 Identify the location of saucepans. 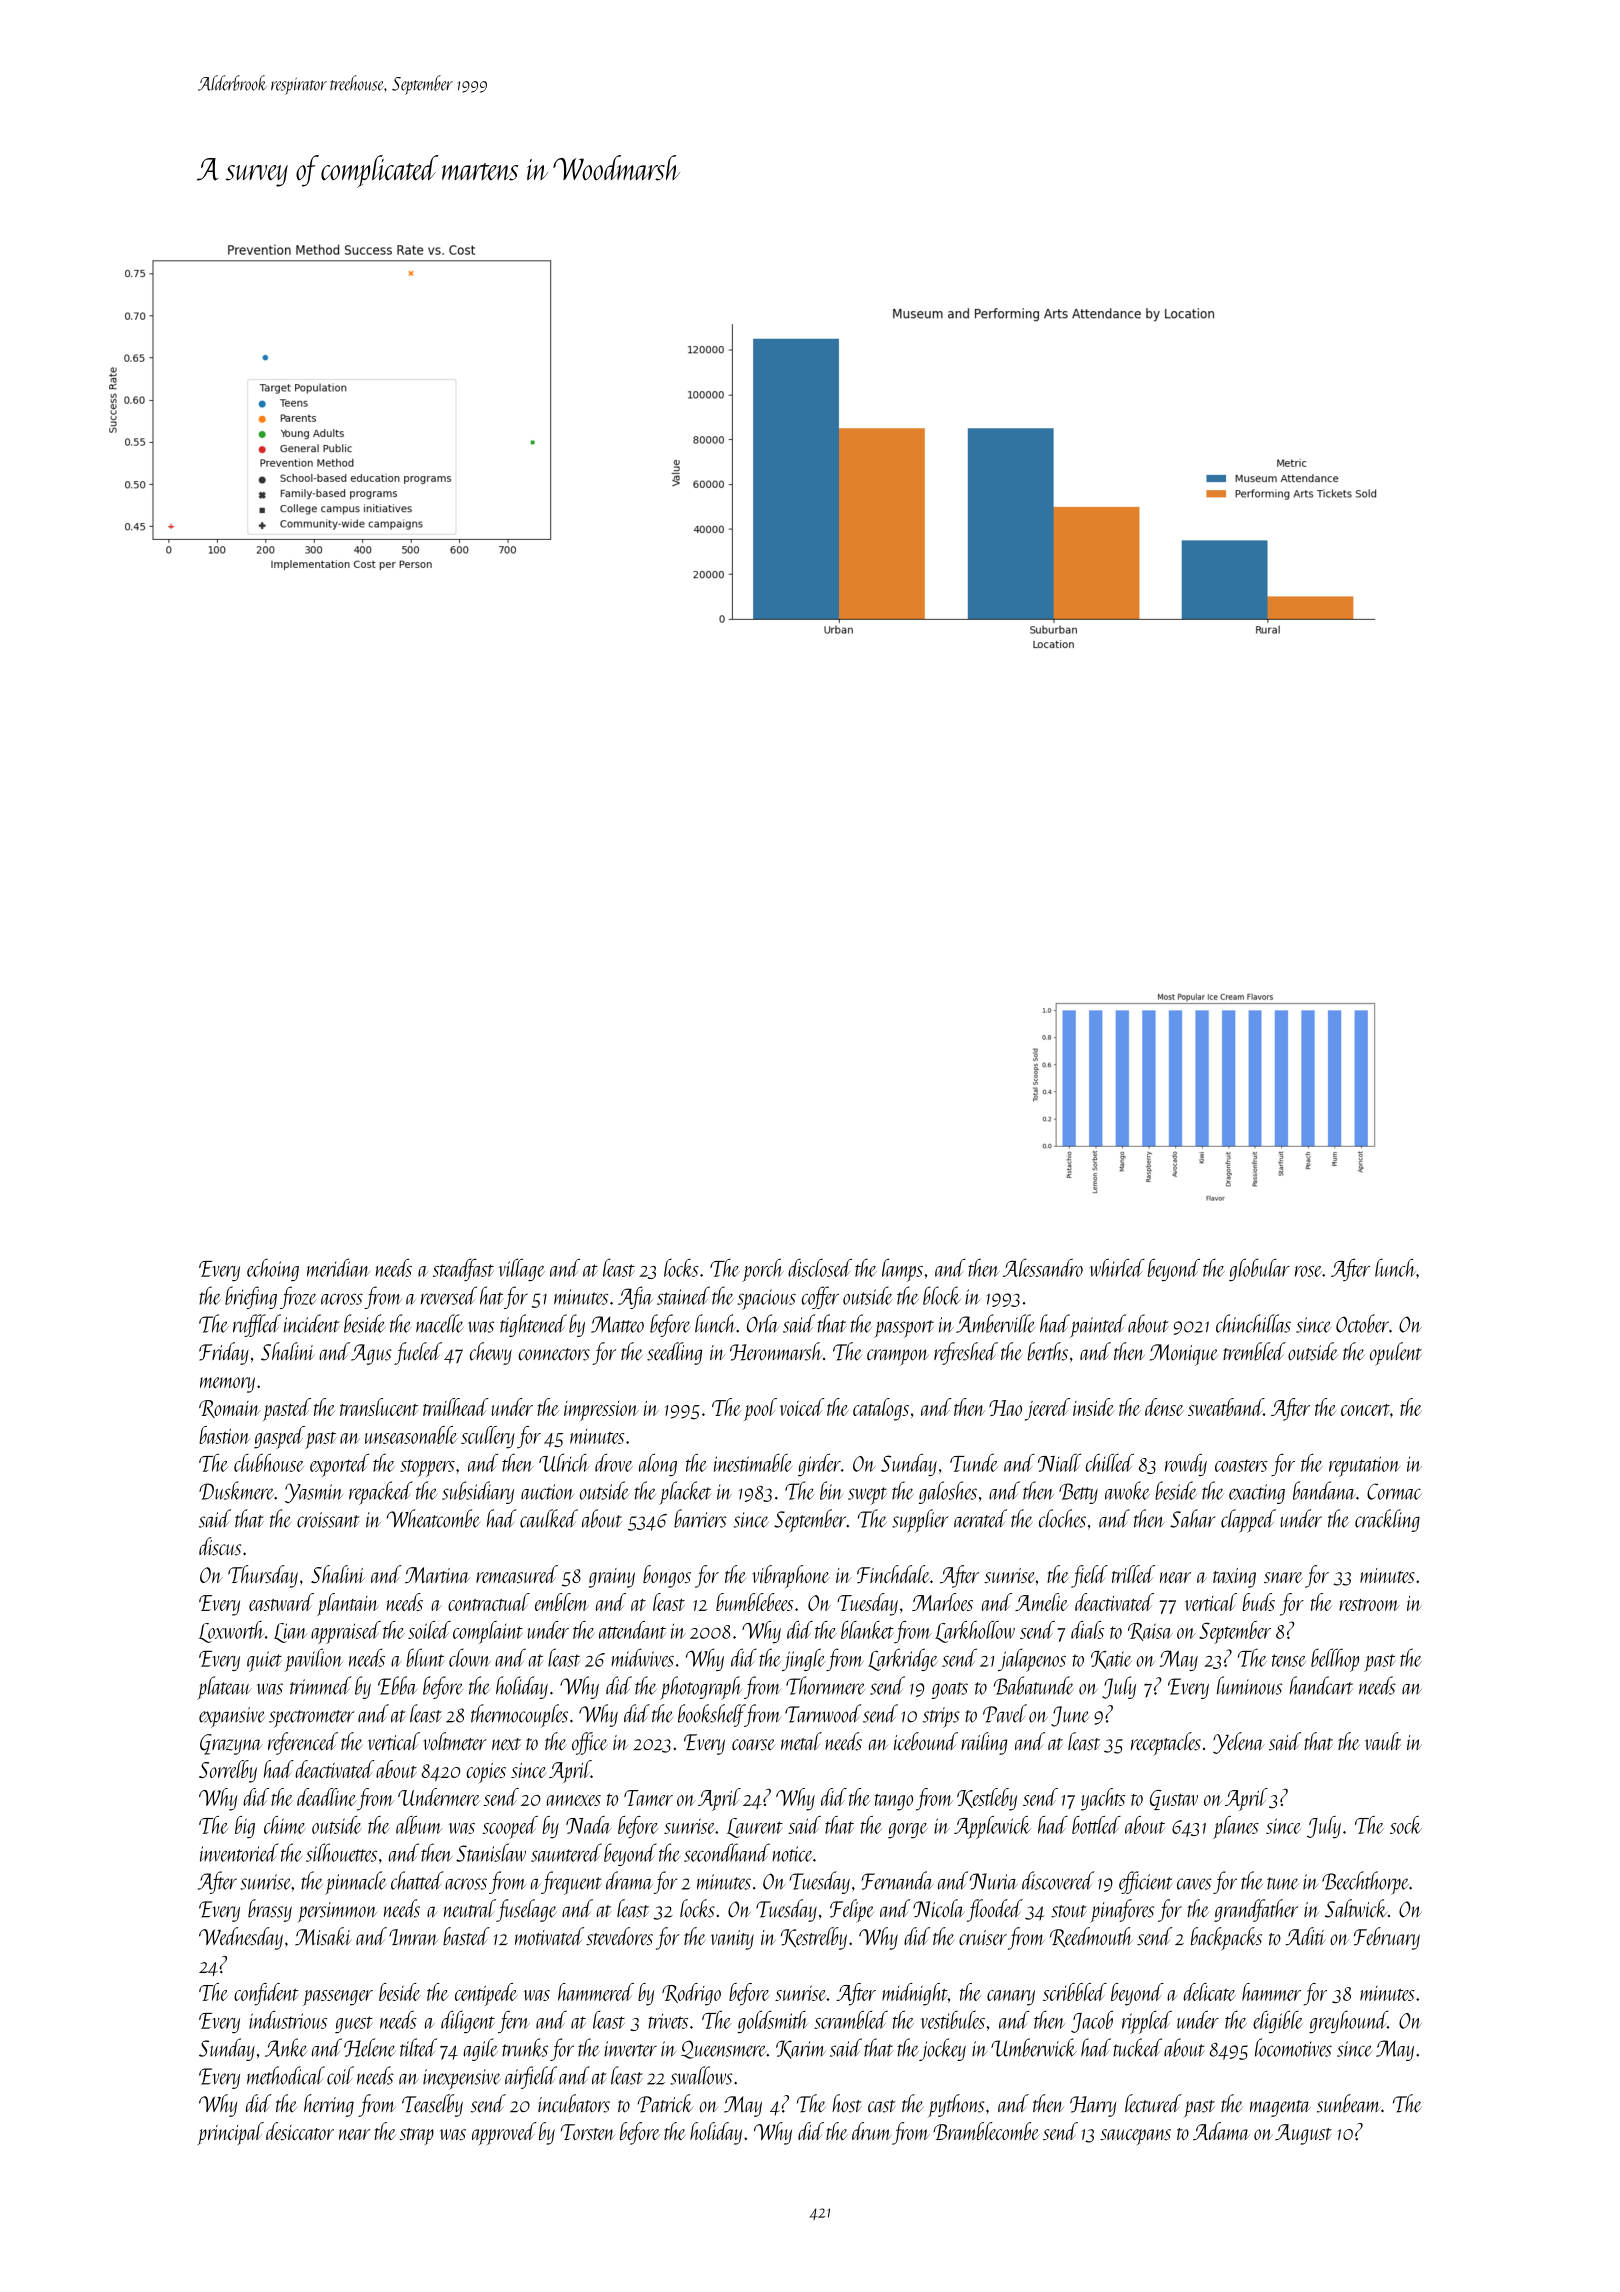
(1135, 2137).
